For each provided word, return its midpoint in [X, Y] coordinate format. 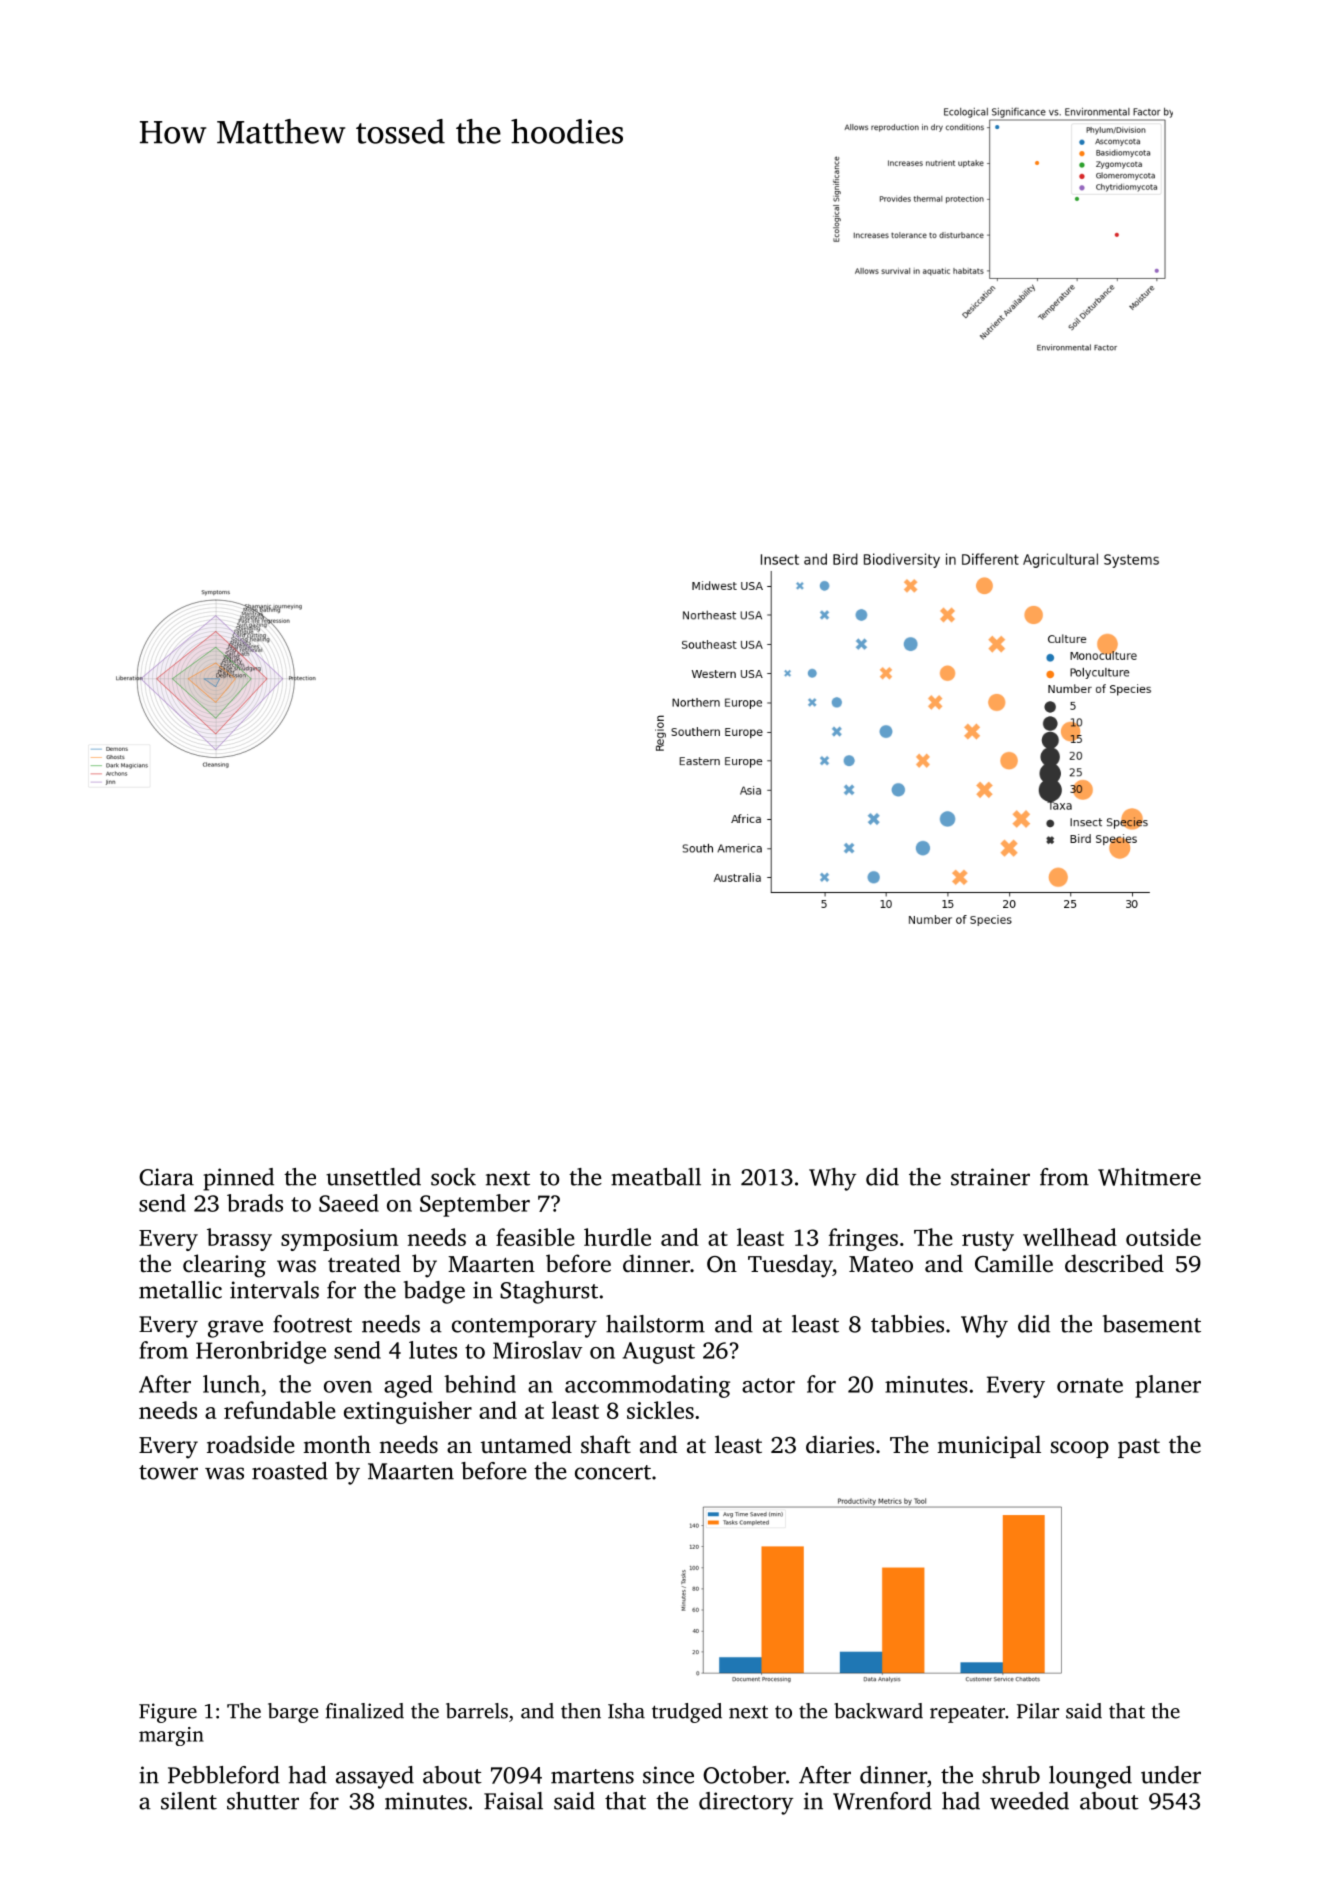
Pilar [1038, 1711]
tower [168, 1472]
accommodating [647, 1386]
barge [293, 1713]
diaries [840, 1444]
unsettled [373, 1177]
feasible [535, 1237]
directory [746, 1803]
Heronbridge [261, 1352]
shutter [263, 1801]
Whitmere [1149, 1177]
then [581, 1711]
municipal [989, 1446]
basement [1152, 1324]
